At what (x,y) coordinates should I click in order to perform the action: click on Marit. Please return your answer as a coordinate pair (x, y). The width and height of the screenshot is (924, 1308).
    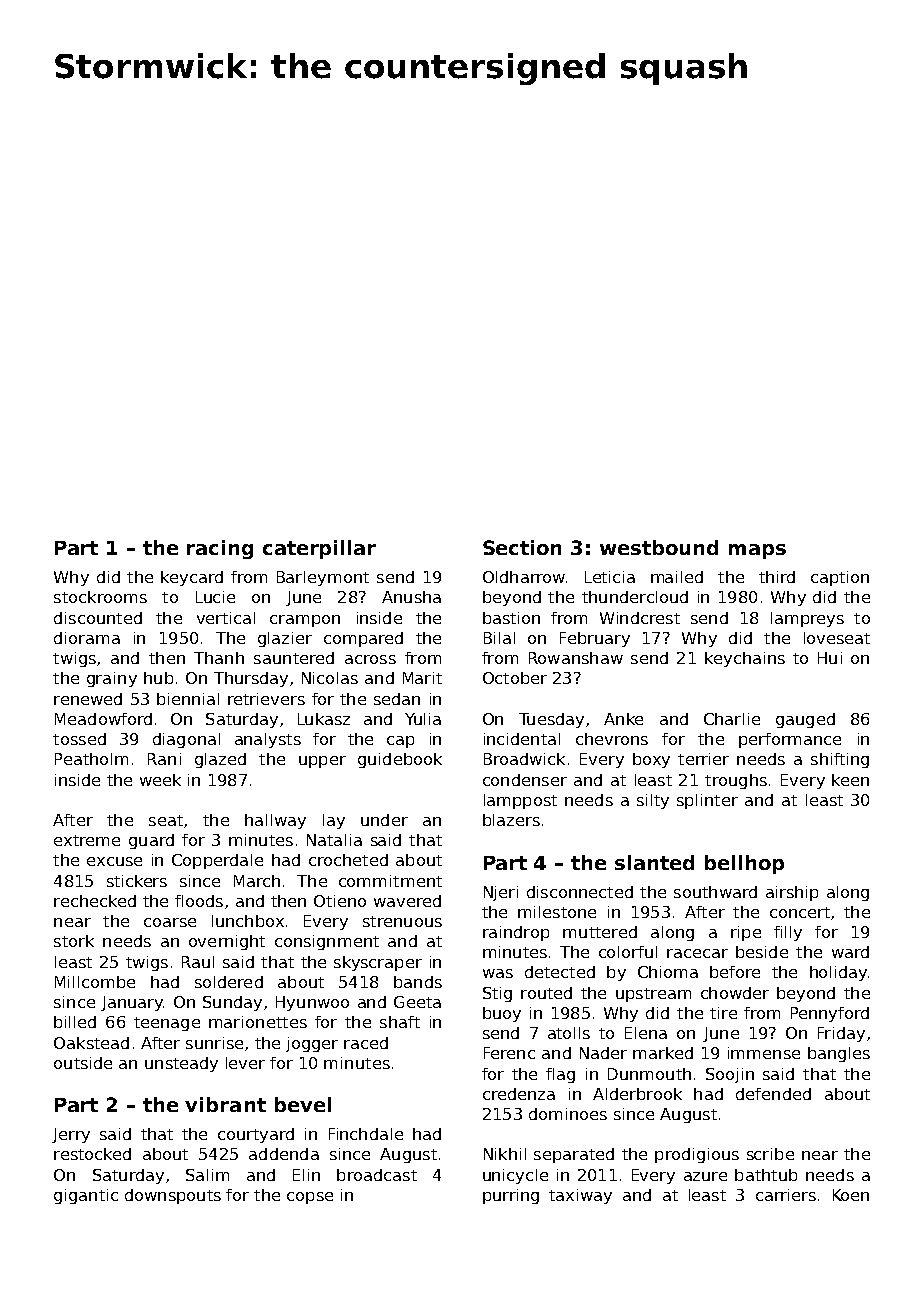
    Looking at the image, I should click on (422, 678).
